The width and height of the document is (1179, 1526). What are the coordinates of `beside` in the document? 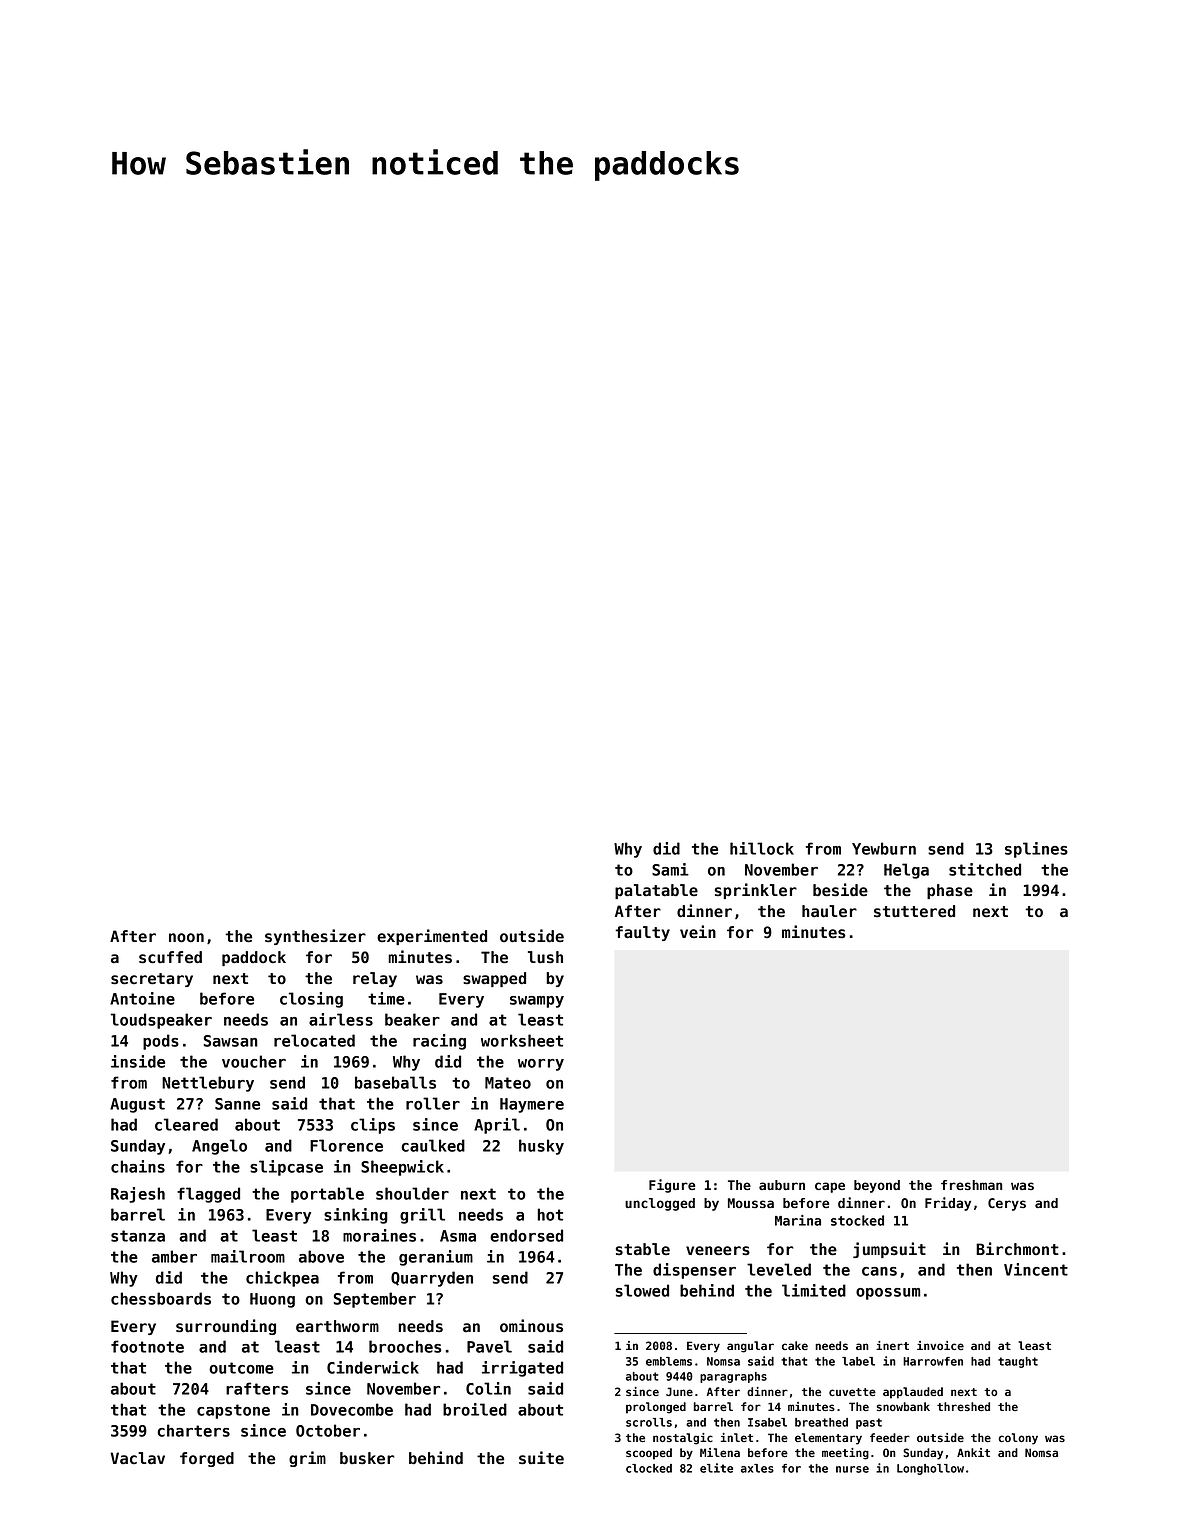 It's located at (840, 890).
